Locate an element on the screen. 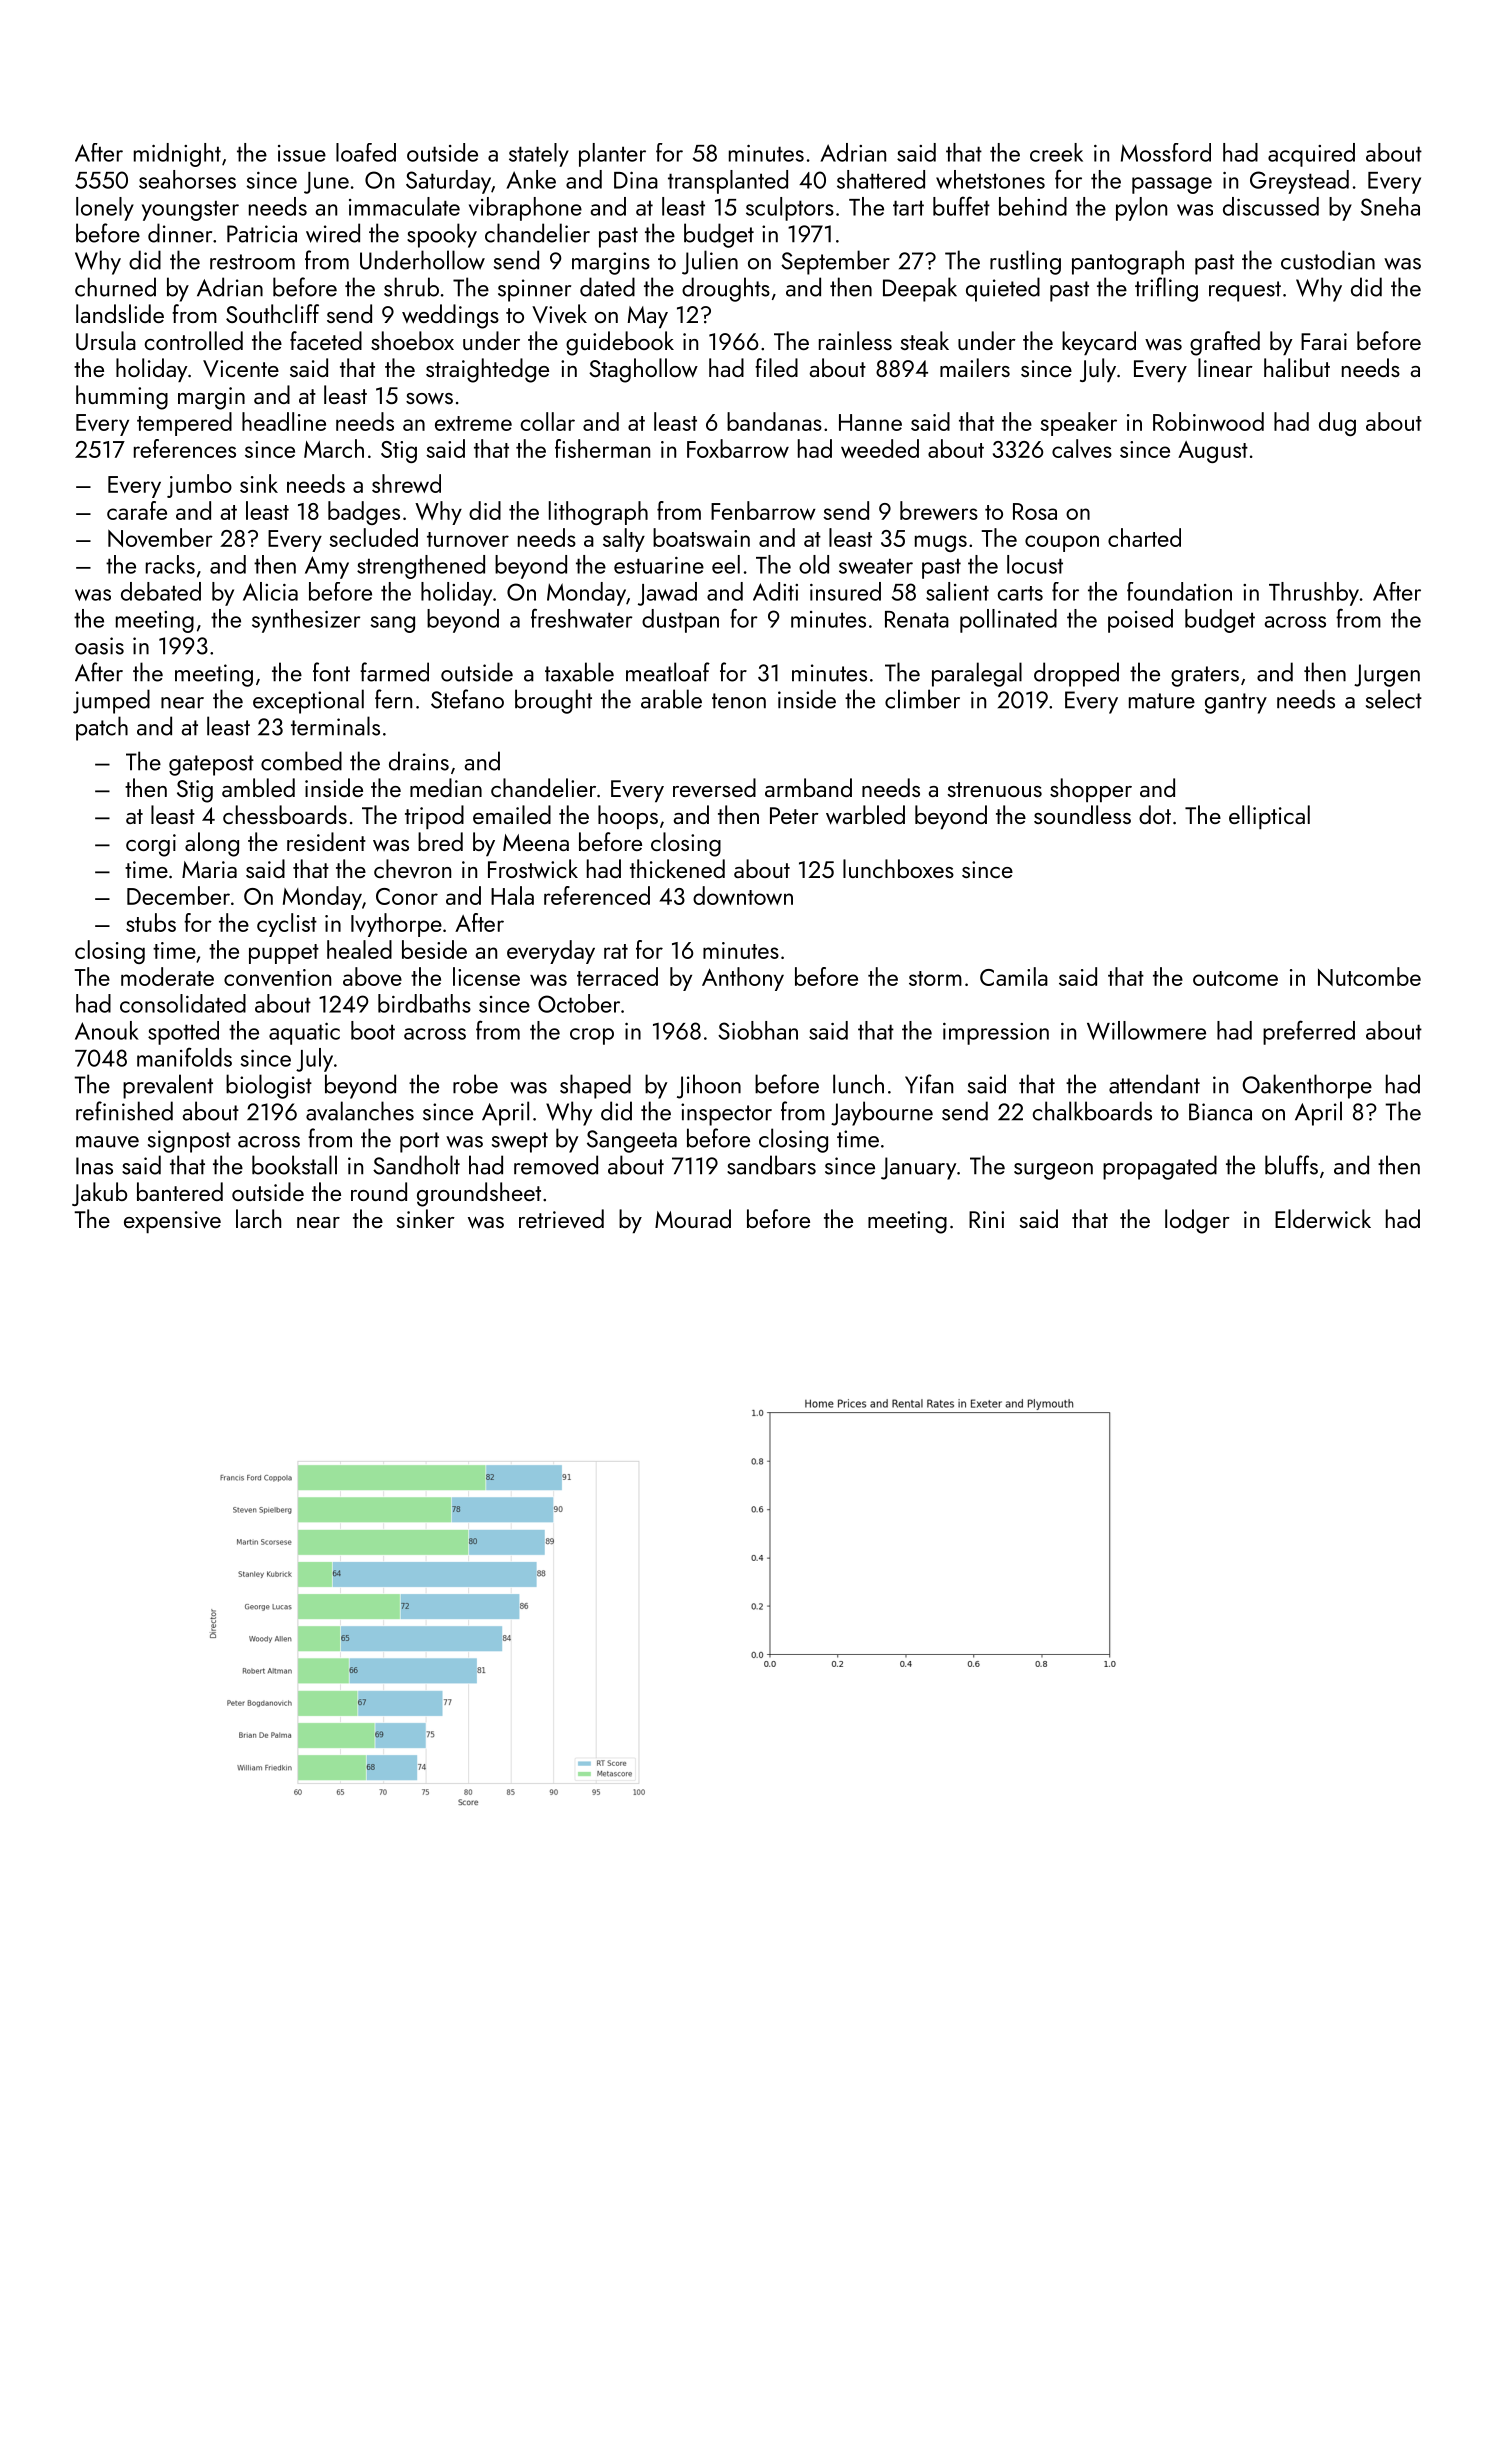 This screenshot has height=2464, width=1496. brewers is located at coordinates (939, 510).
